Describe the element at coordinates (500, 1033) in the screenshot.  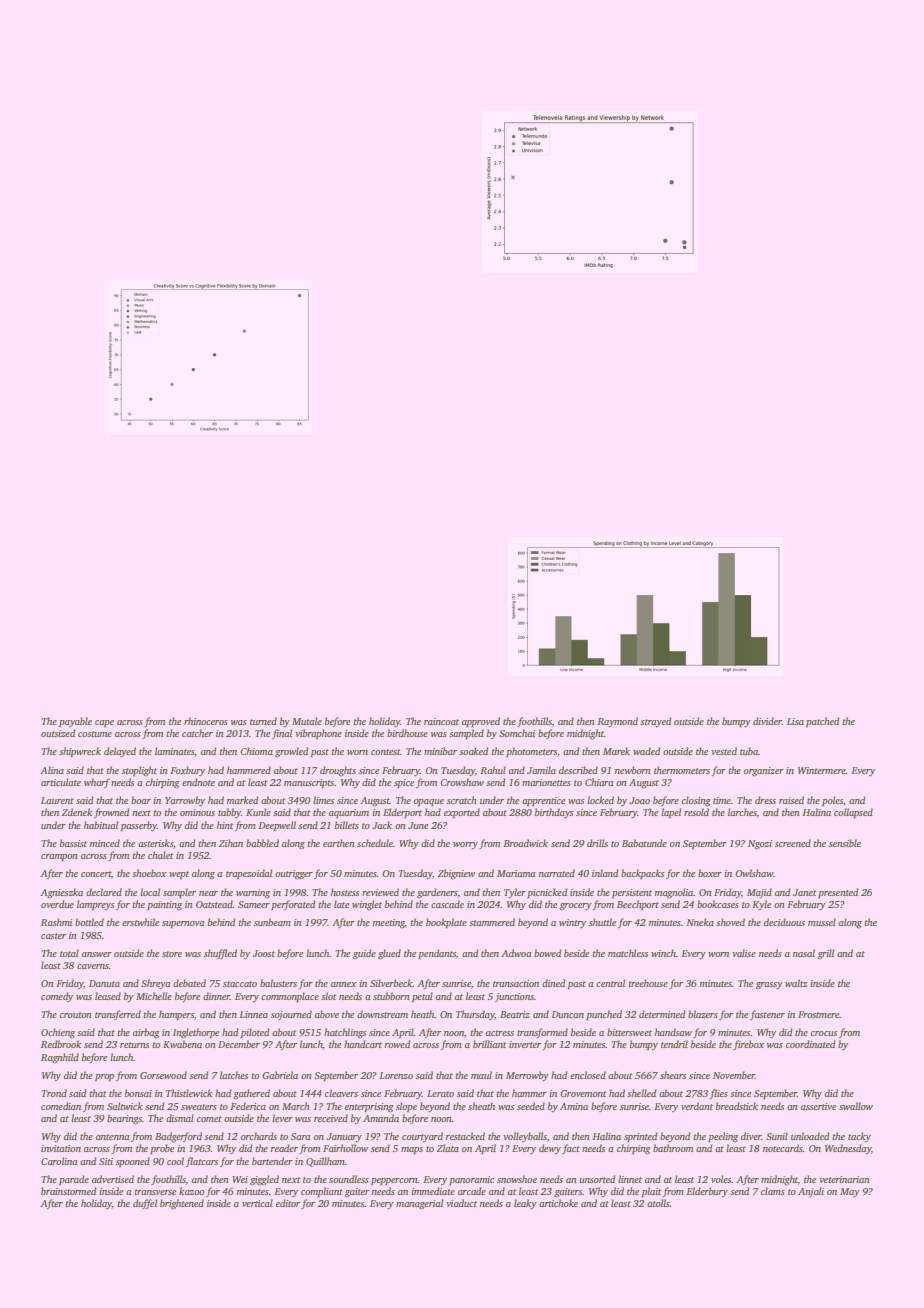
I see `actress` at that location.
